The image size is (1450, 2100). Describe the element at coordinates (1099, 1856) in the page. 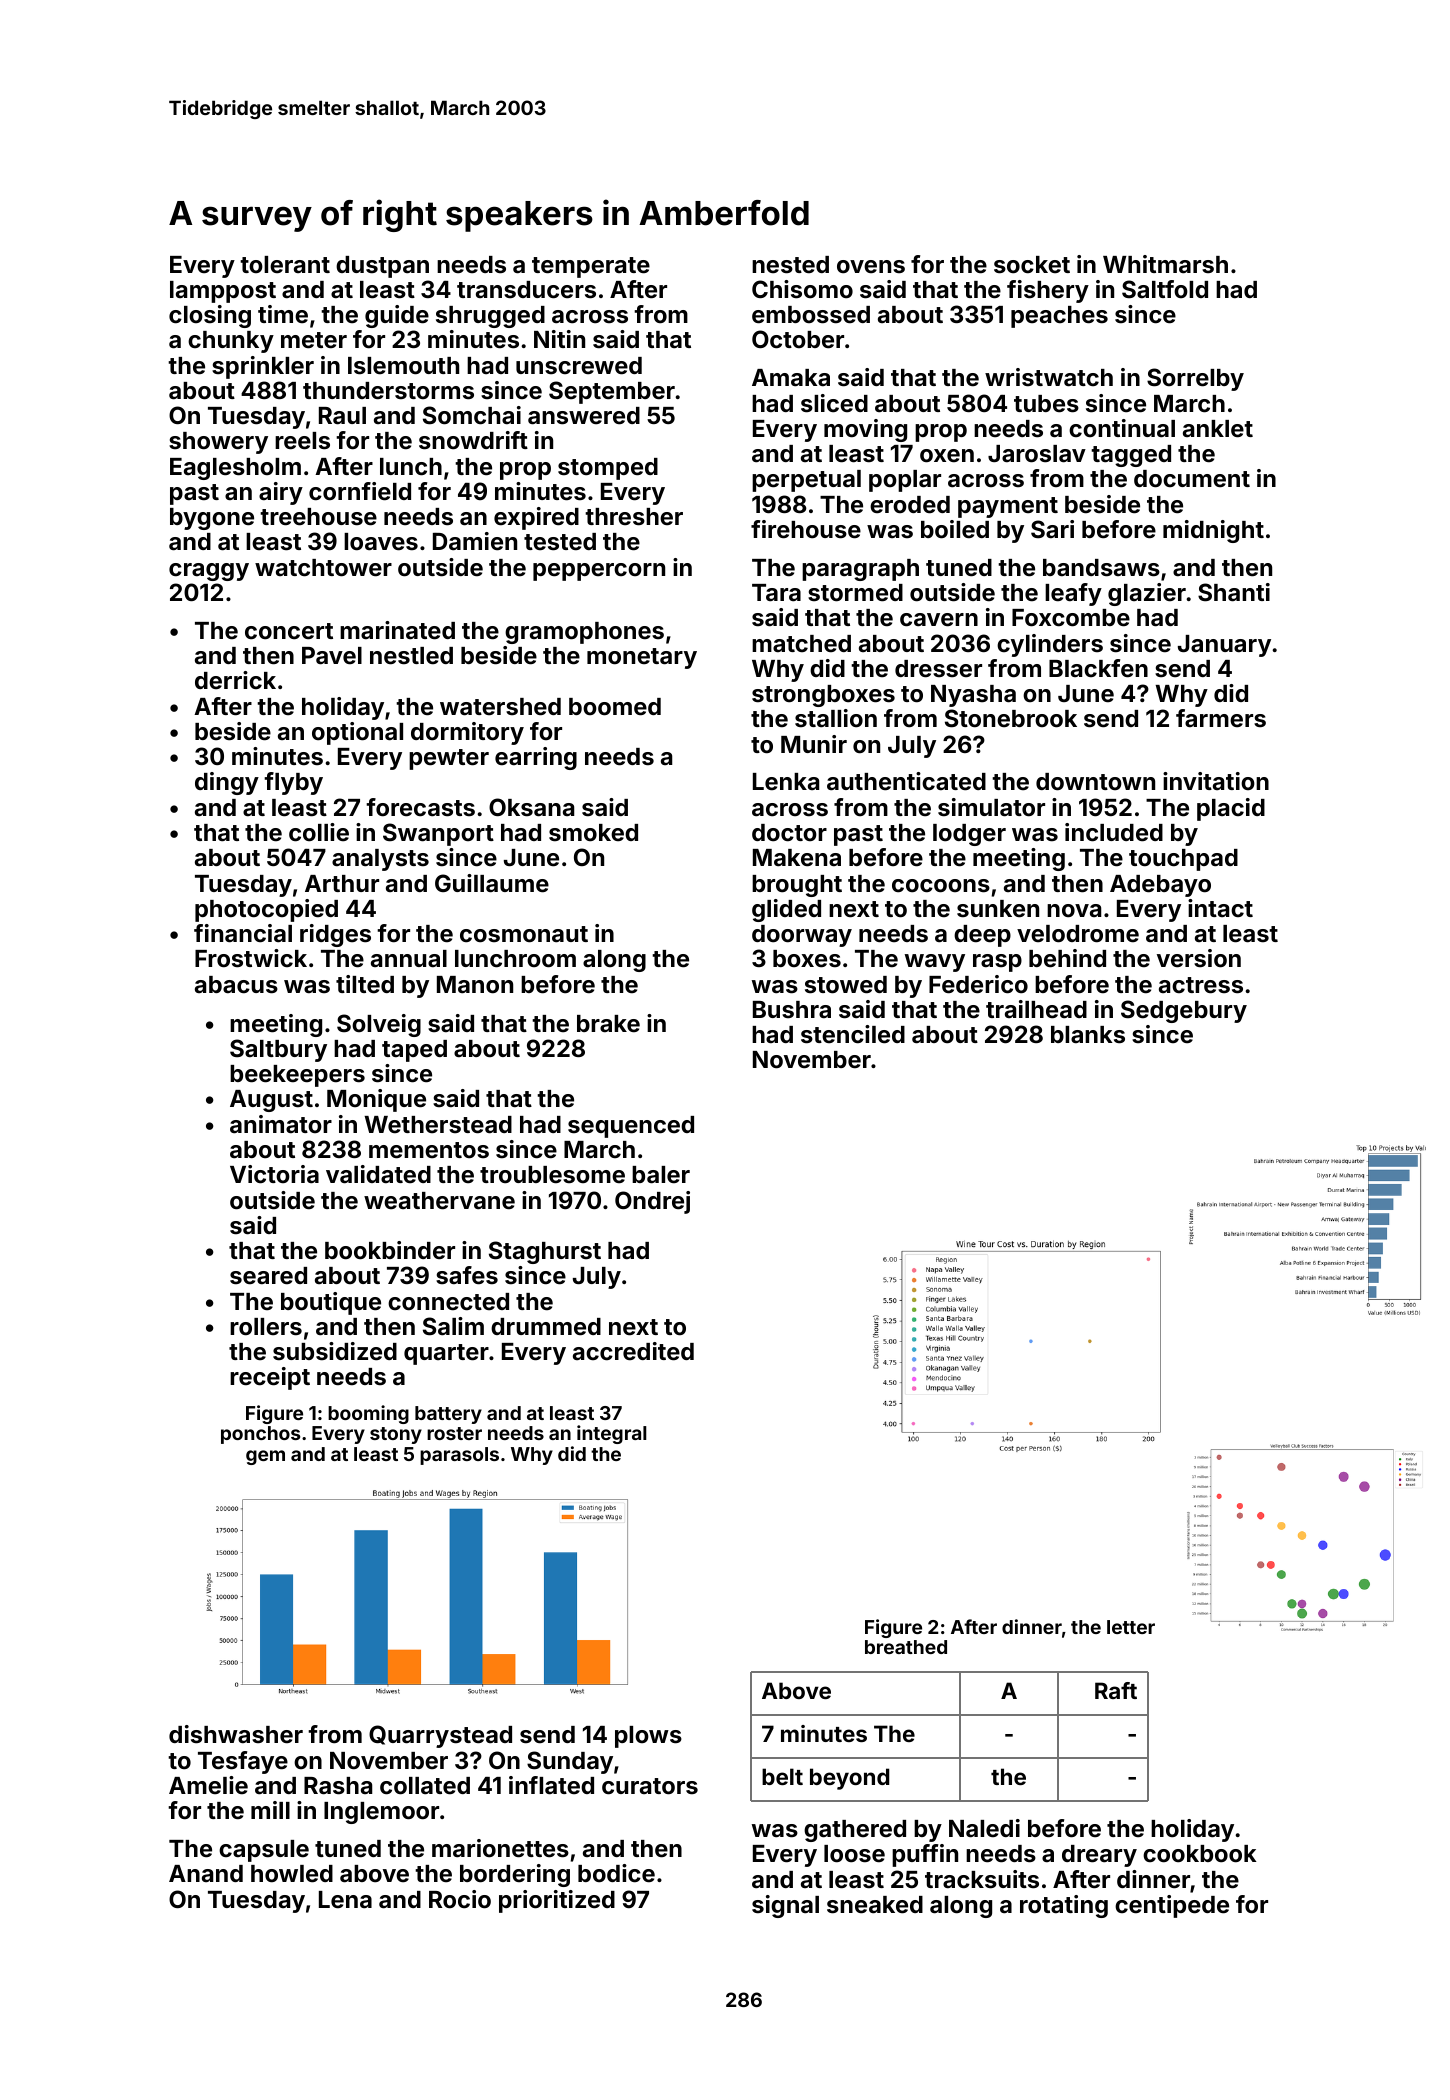

I see `dreary` at that location.
